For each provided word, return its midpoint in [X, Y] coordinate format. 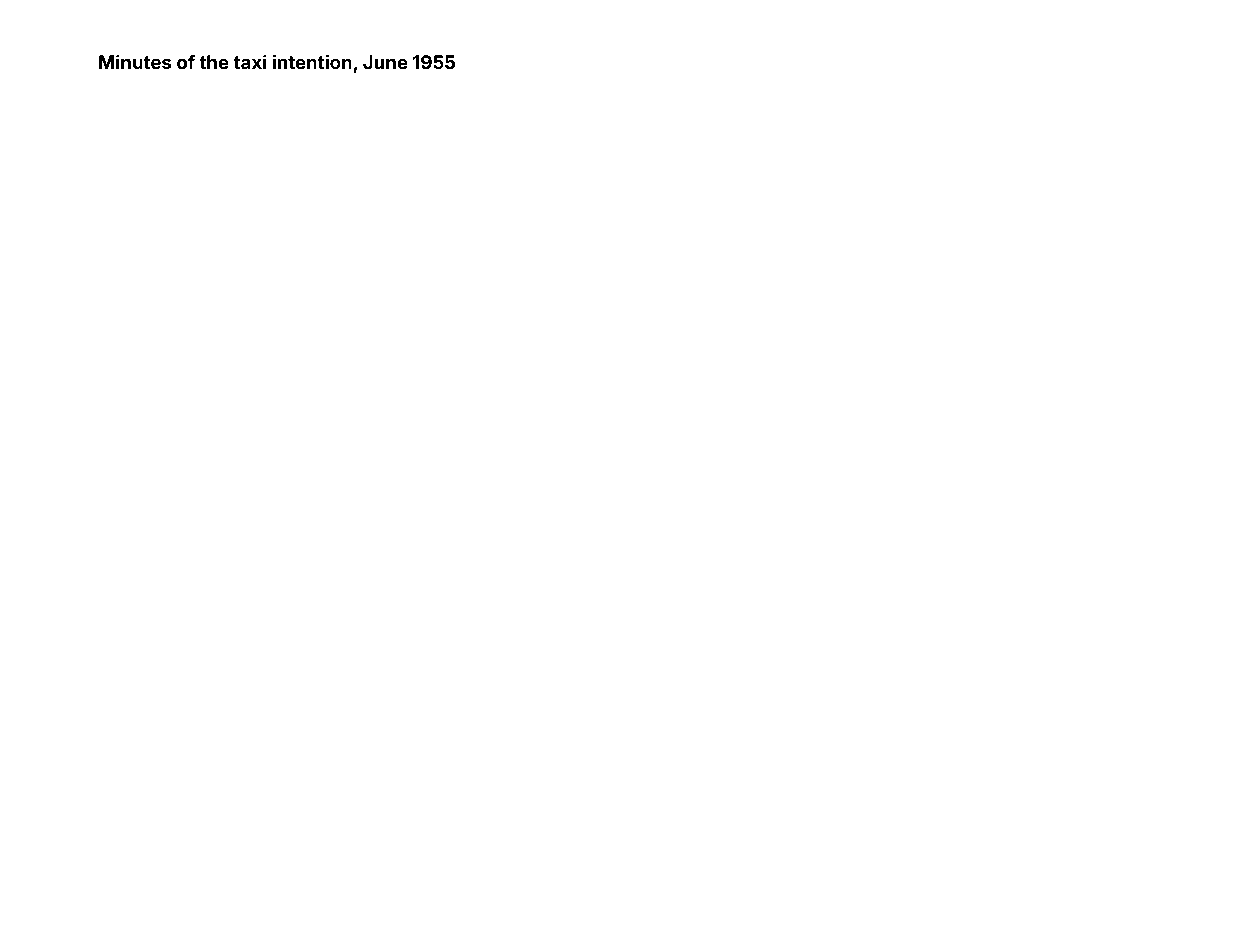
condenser [528, 596]
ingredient [681, 754]
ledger [413, 618]
